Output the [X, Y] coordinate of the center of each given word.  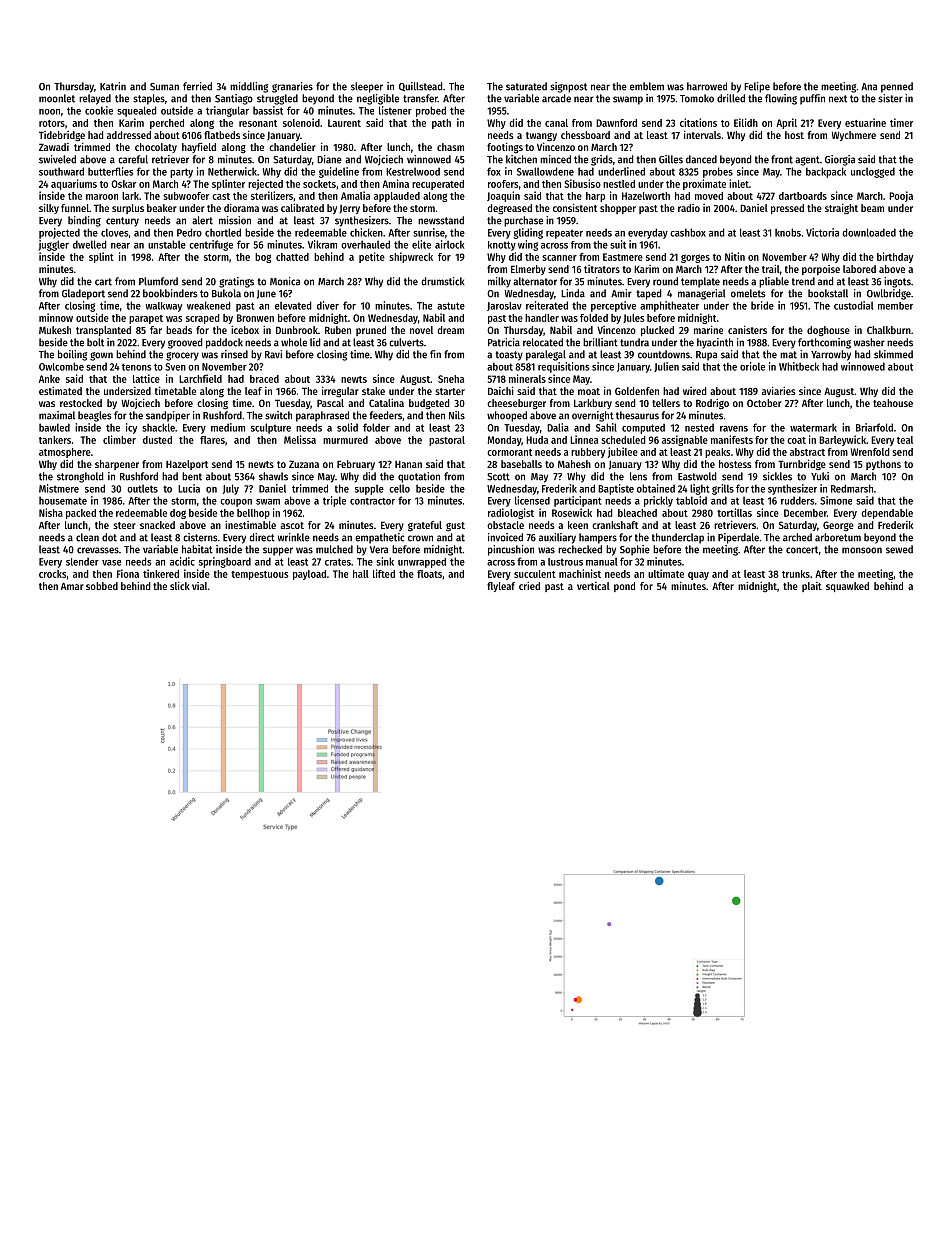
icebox [245, 330]
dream [450, 330]
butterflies [110, 171]
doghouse [828, 331]
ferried [197, 86]
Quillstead [421, 86]
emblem [647, 86]
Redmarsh [852, 488]
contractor [372, 501]
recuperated [438, 185]
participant [578, 501]
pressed [787, 209]
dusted [157, 440]
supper [278, 551]
